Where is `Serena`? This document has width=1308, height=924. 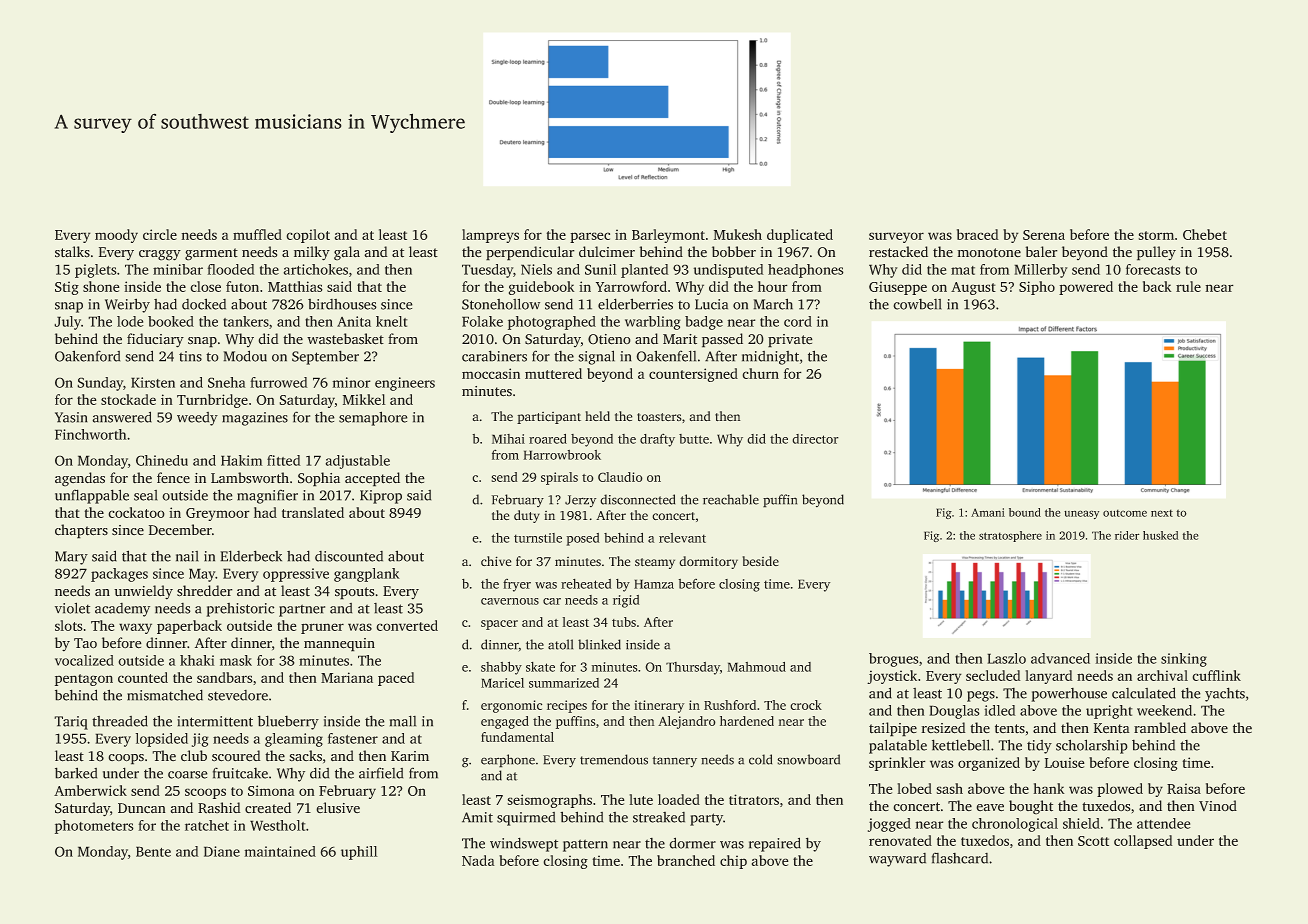 Serena is located at coordinates (1044, 235).
